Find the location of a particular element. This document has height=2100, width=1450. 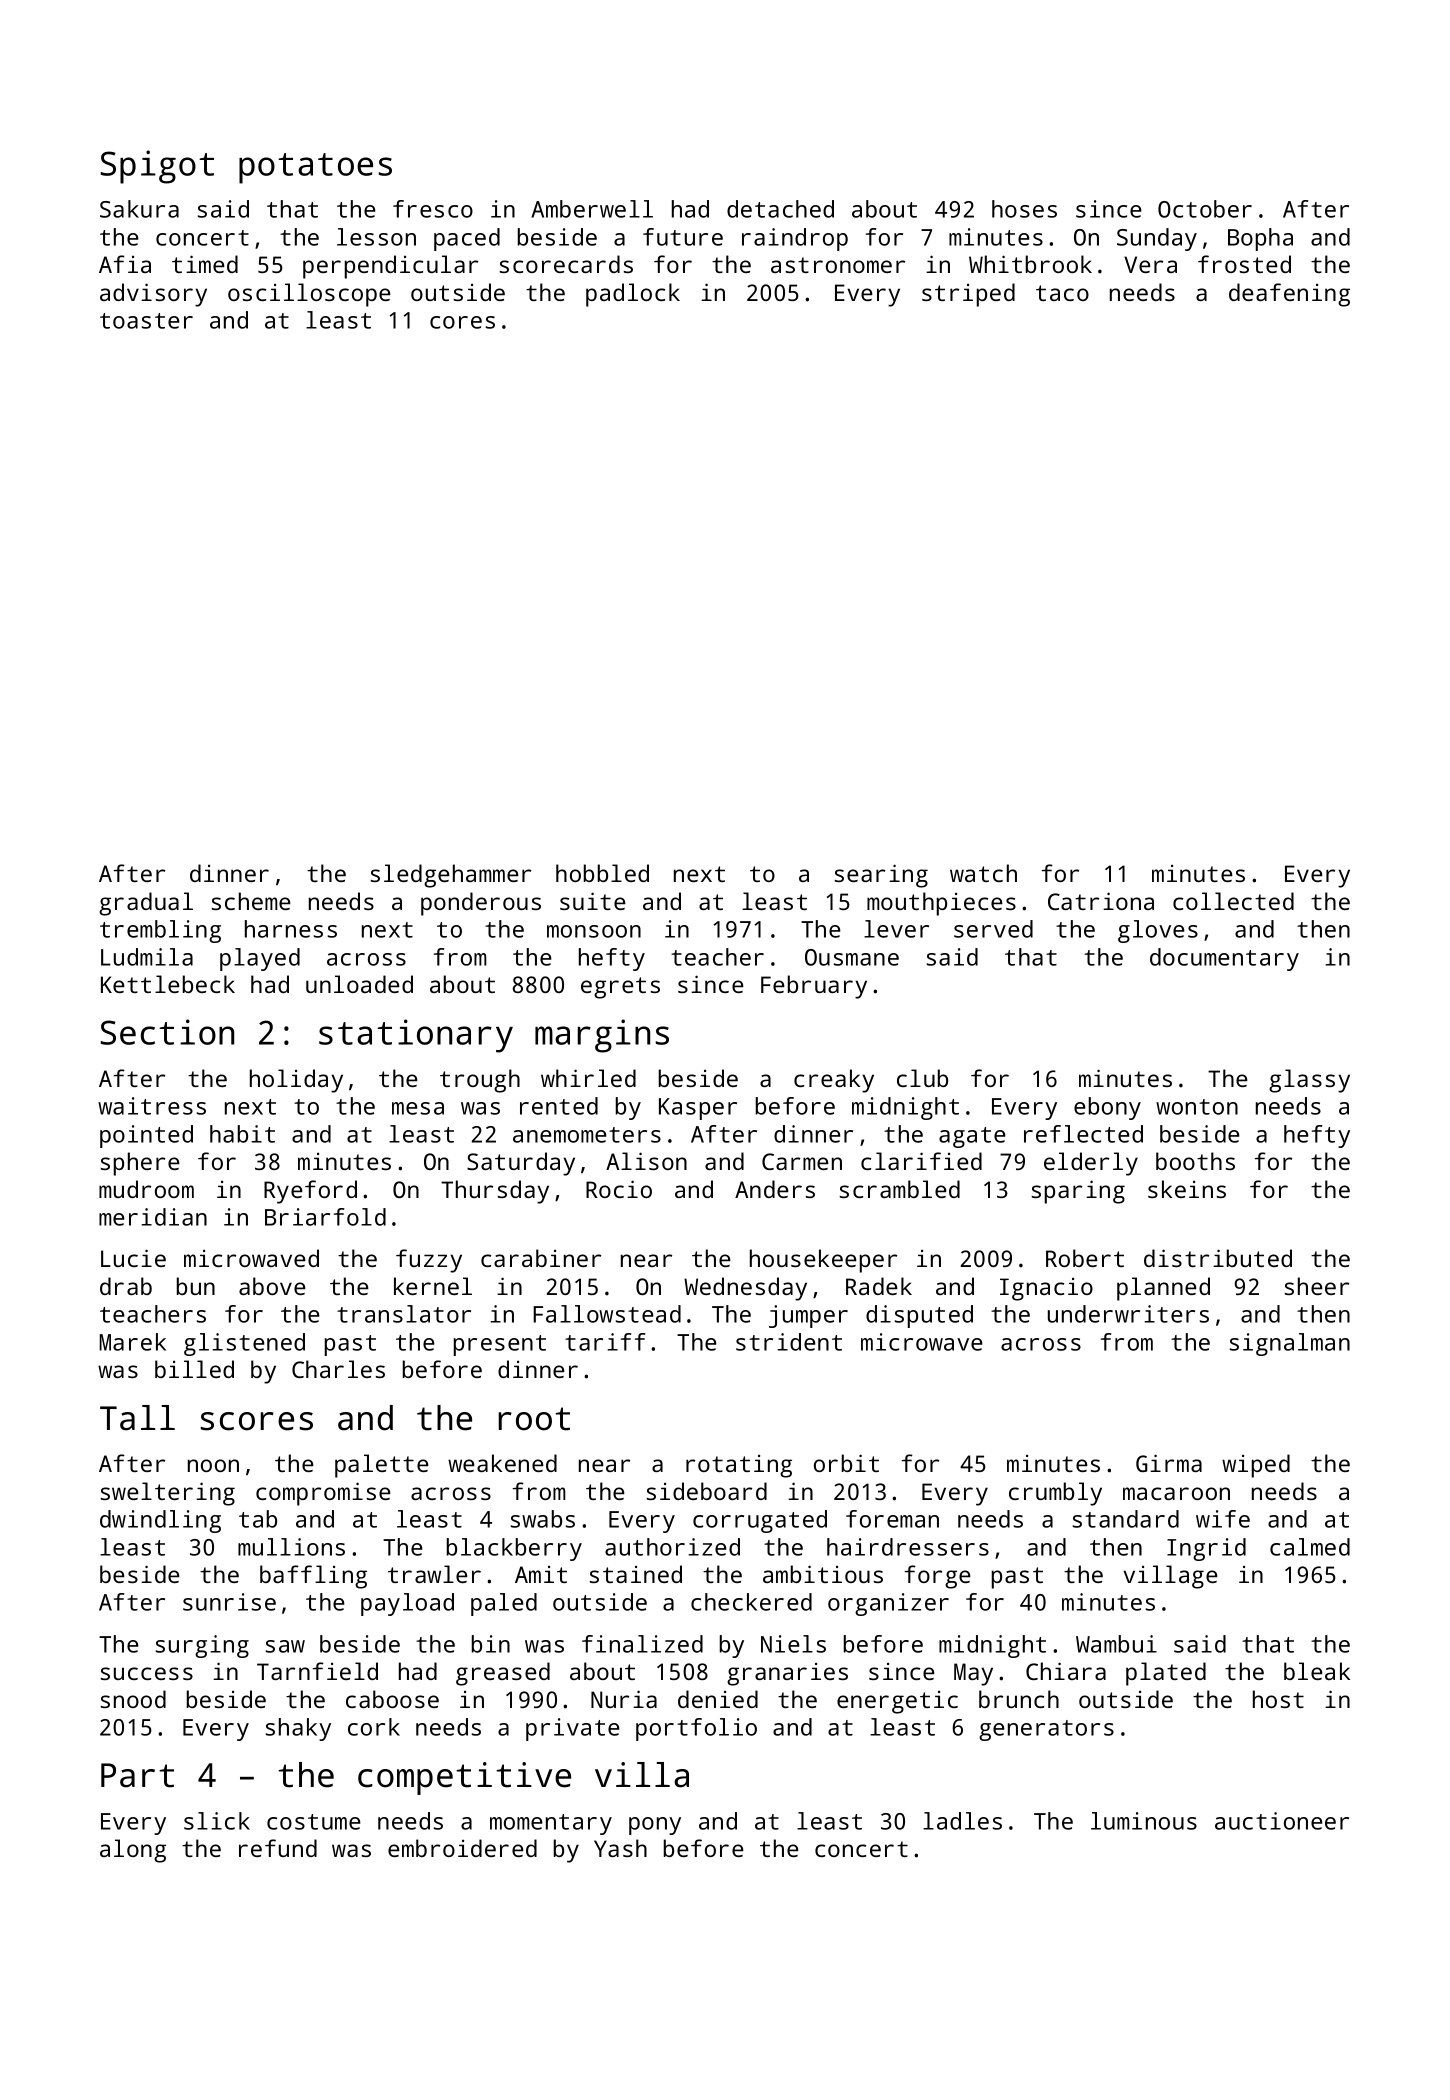

detached is located at coordinates (780, 209).
